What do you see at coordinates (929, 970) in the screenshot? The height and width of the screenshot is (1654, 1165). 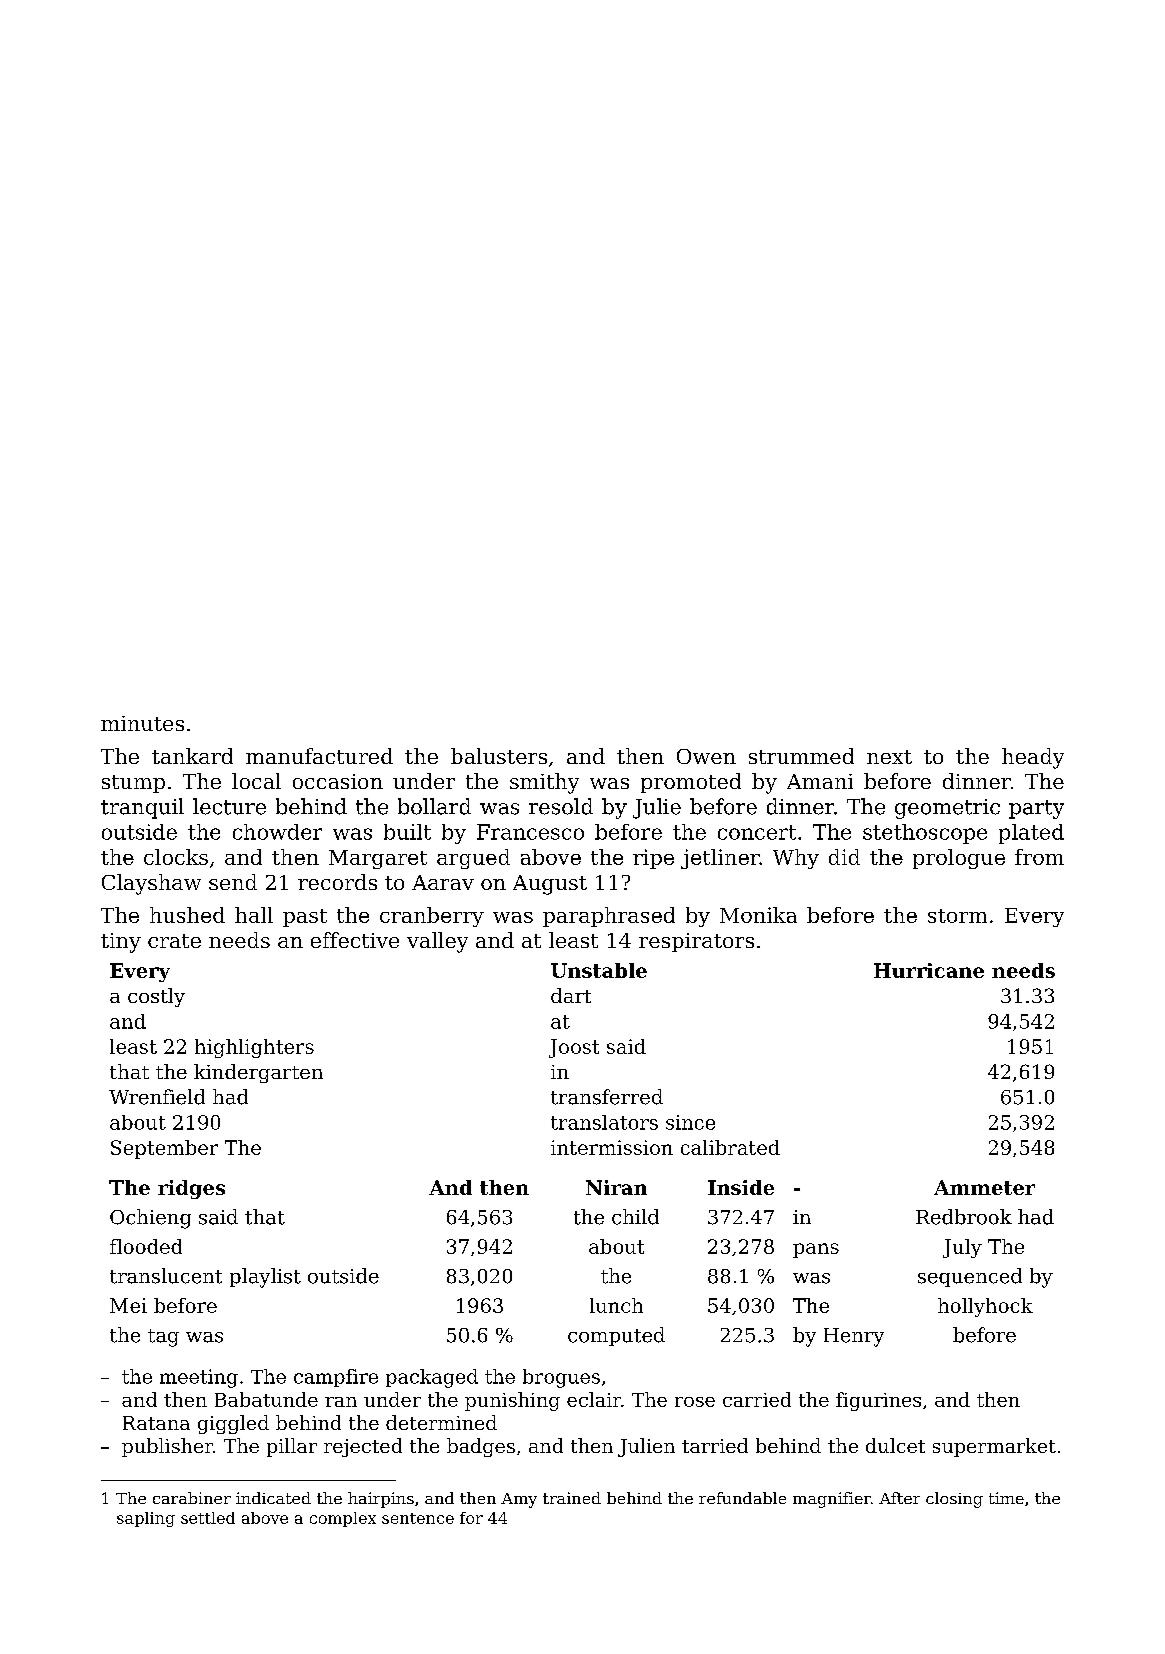 I see `Hurricane` at bounding box center [929, 970].
